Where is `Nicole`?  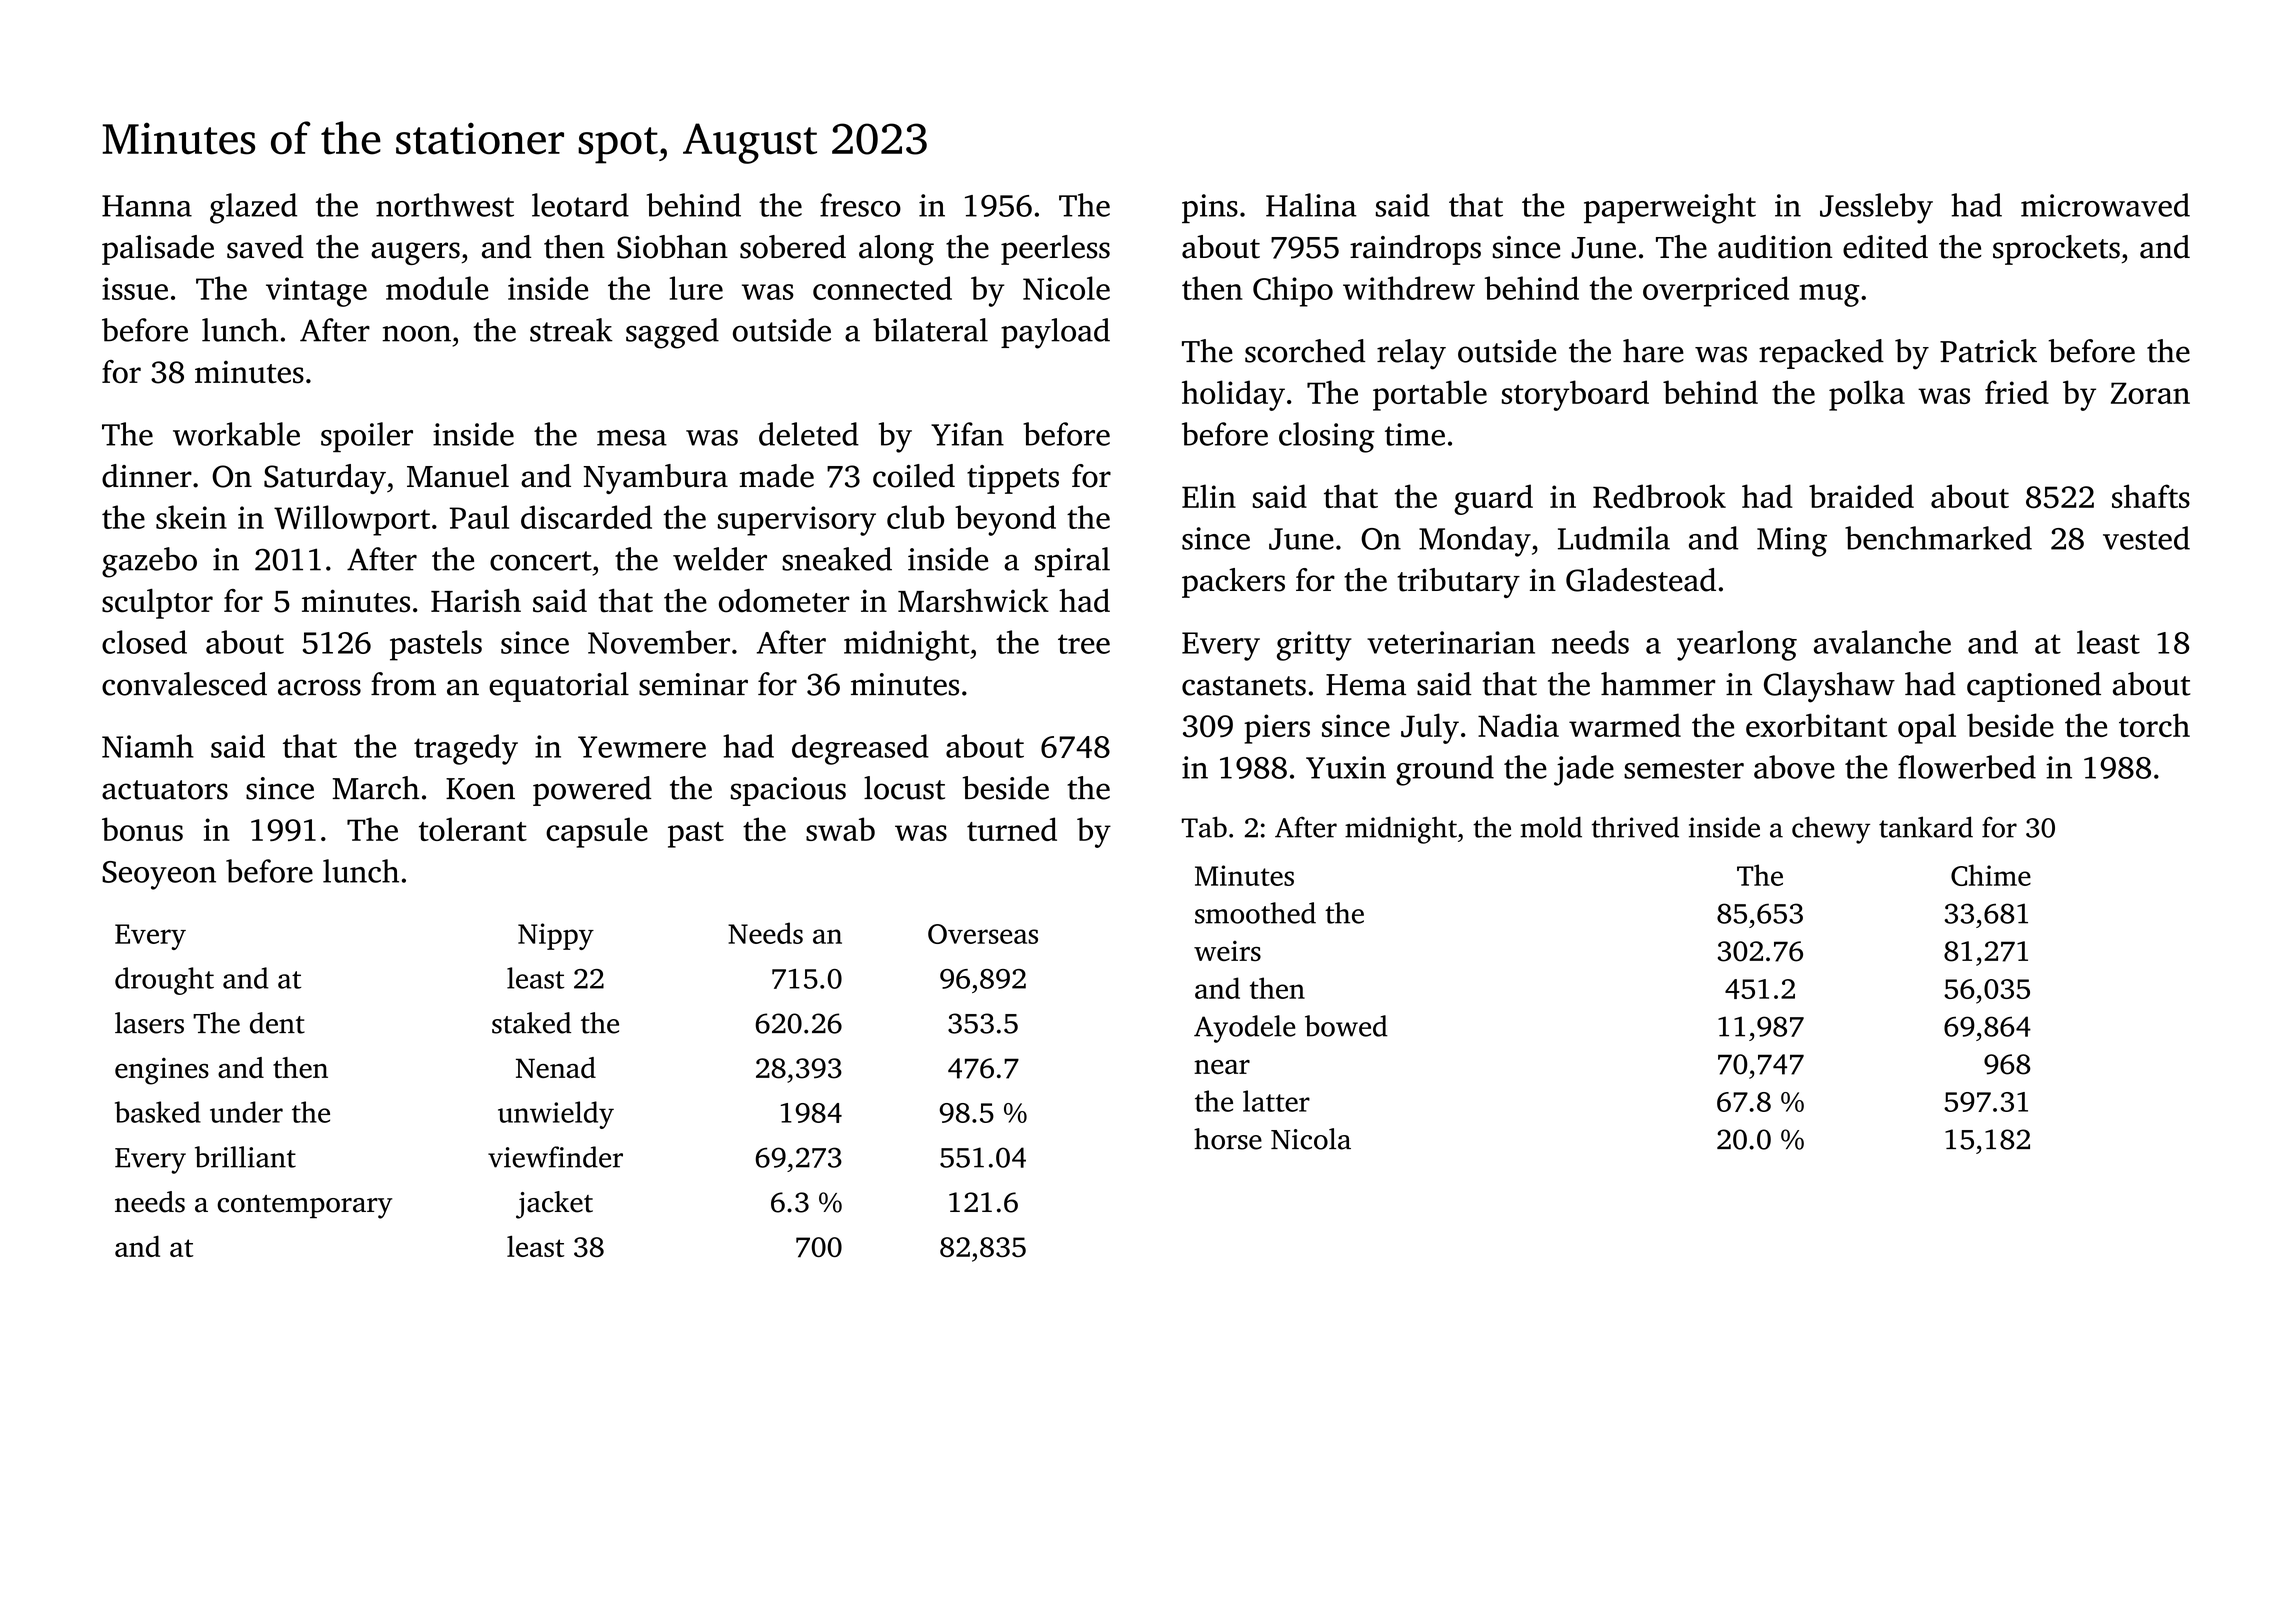 Nicole is located at coordinates (1066, 288).
